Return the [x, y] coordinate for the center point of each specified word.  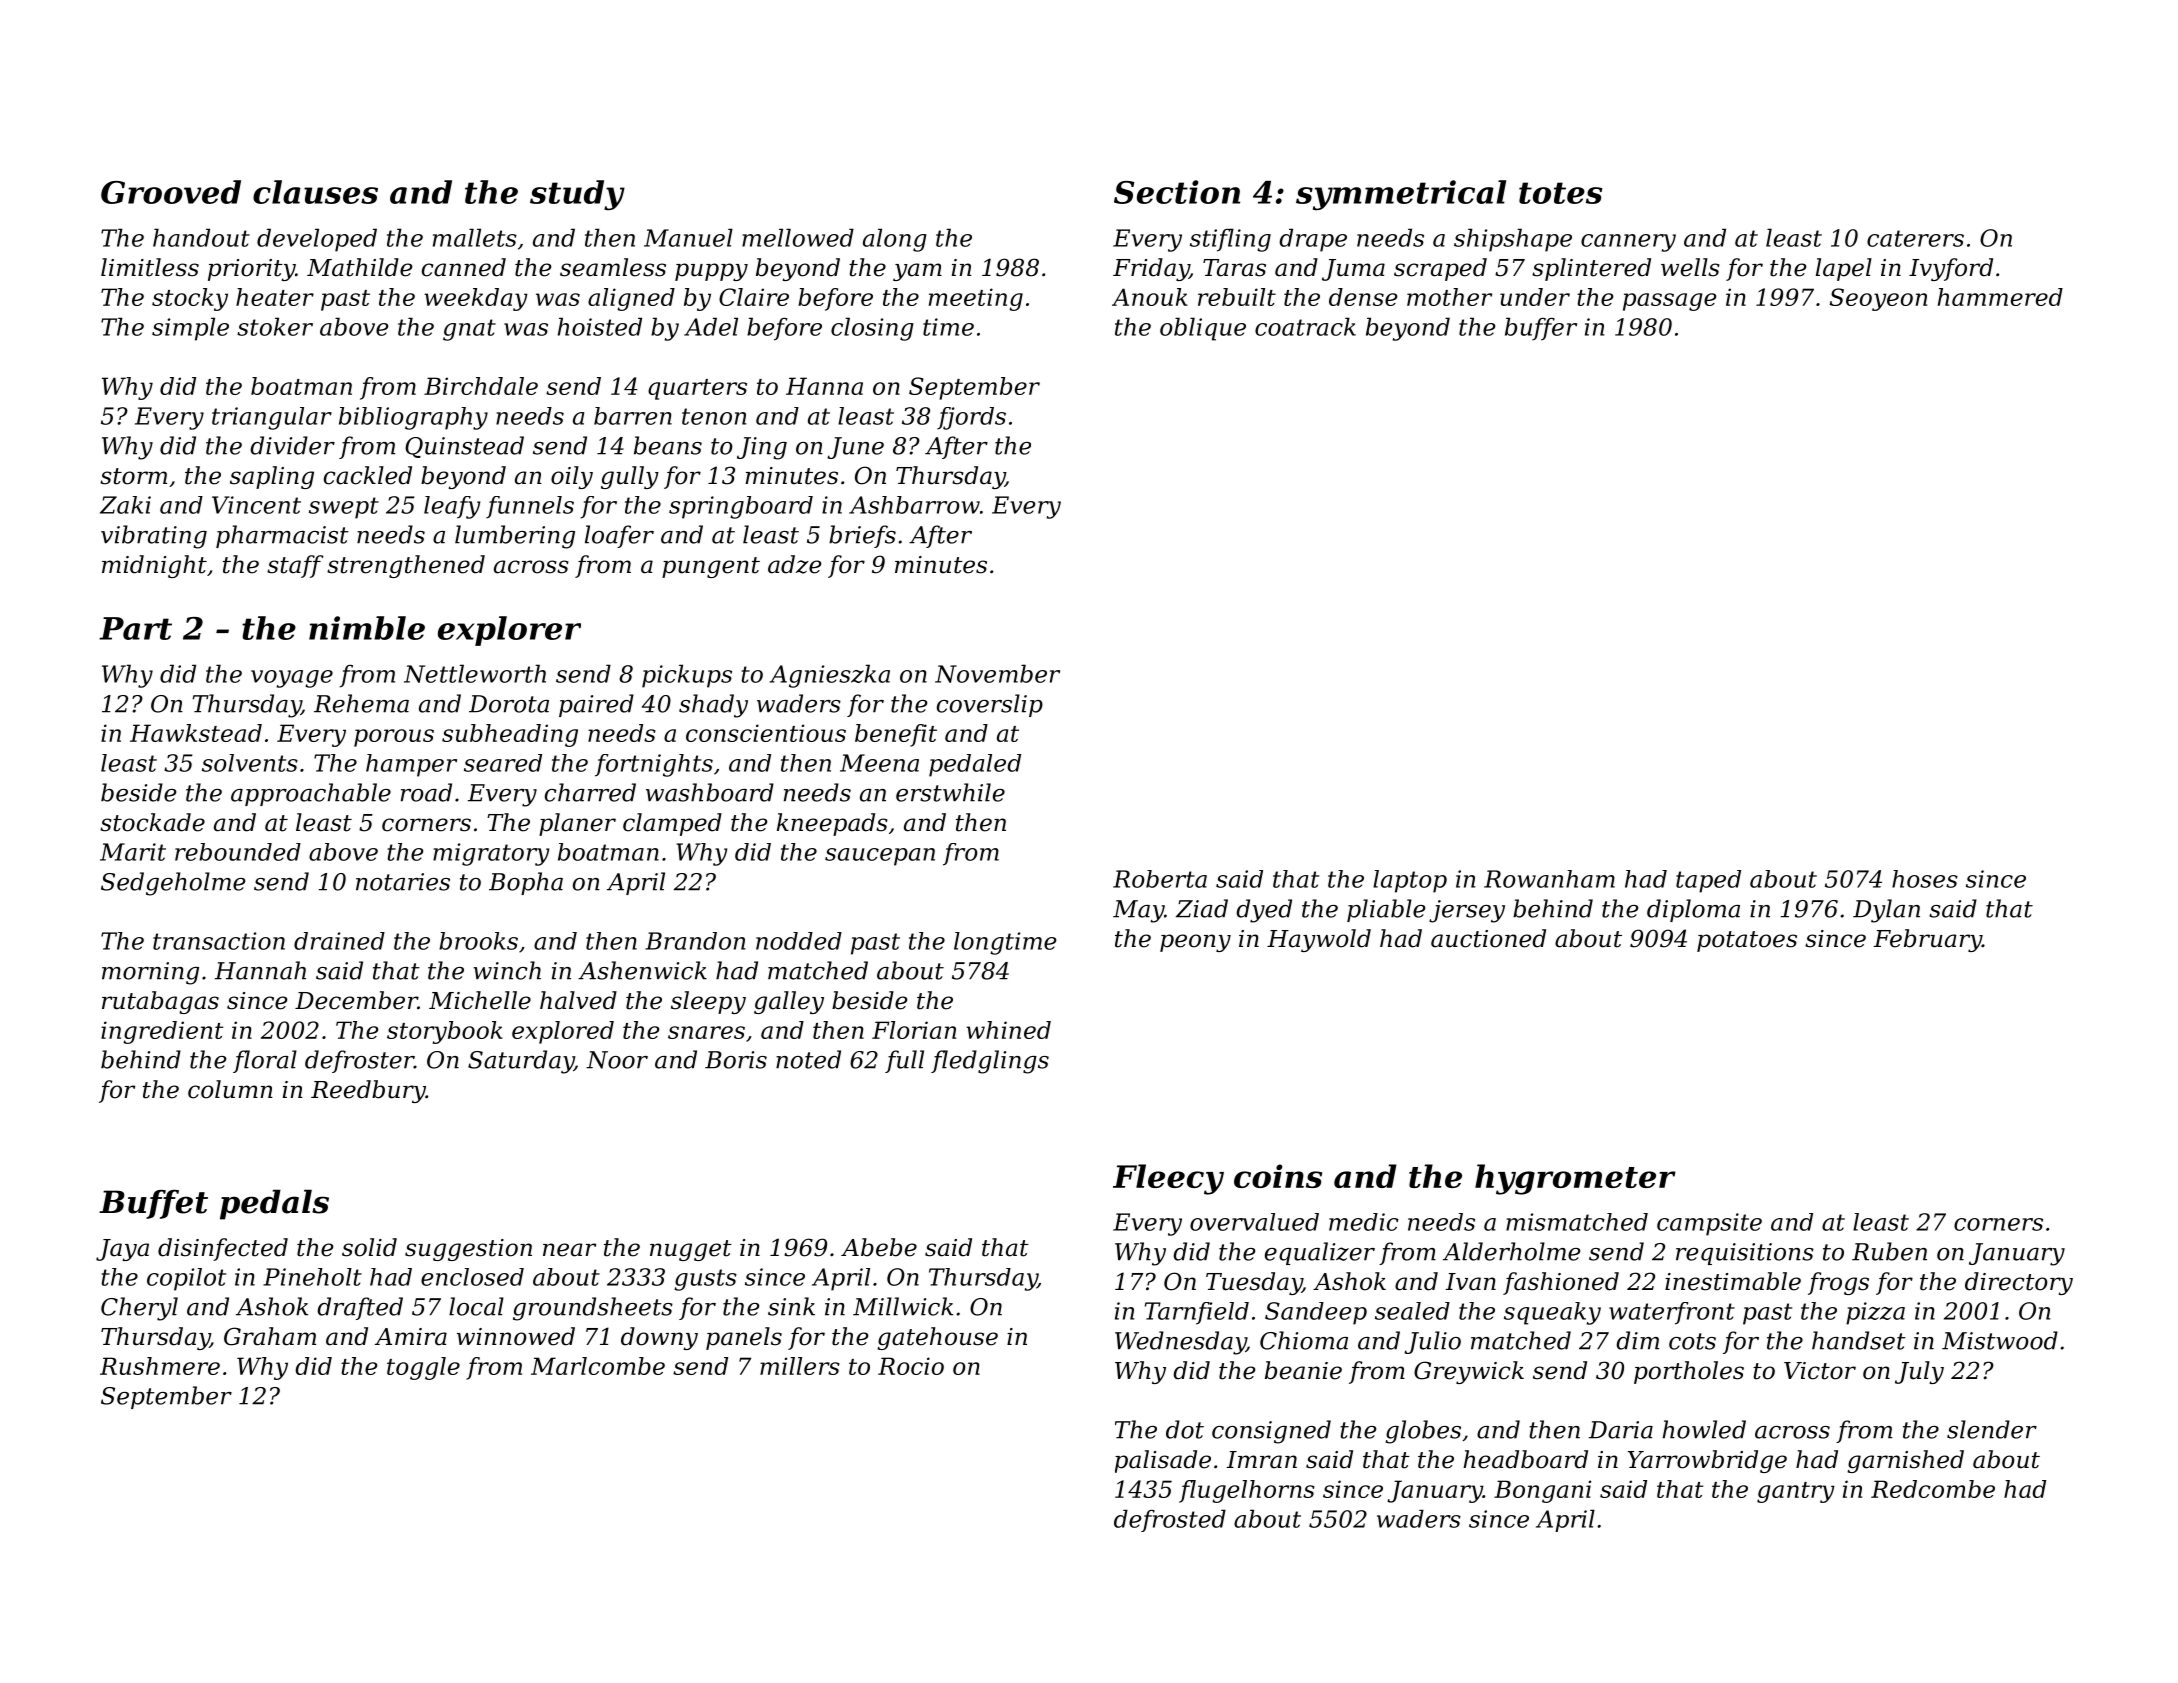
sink [791, 1306]
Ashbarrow [914, 505]
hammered [2000, 297]
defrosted [1170, 1520]
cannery [1628, 243]
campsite [1709, 1224]
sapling [272, 477]
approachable [311, 794]
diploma [1693, 910]
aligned [631, 299]
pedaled [975, 765]
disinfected [223, 1249]
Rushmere [160, 1366]
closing [872, 329]
